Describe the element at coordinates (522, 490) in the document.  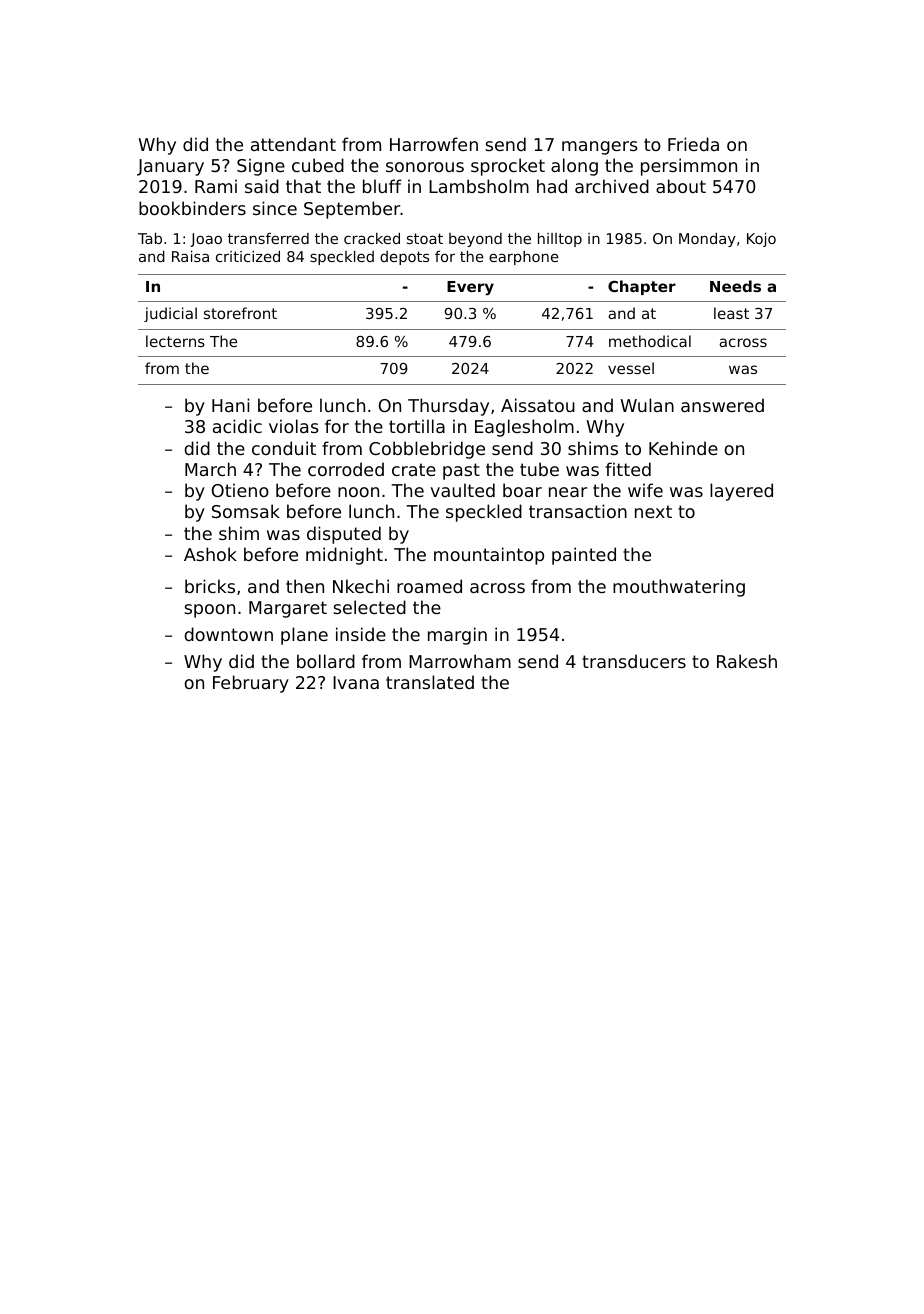
I see `boar` at that location.
